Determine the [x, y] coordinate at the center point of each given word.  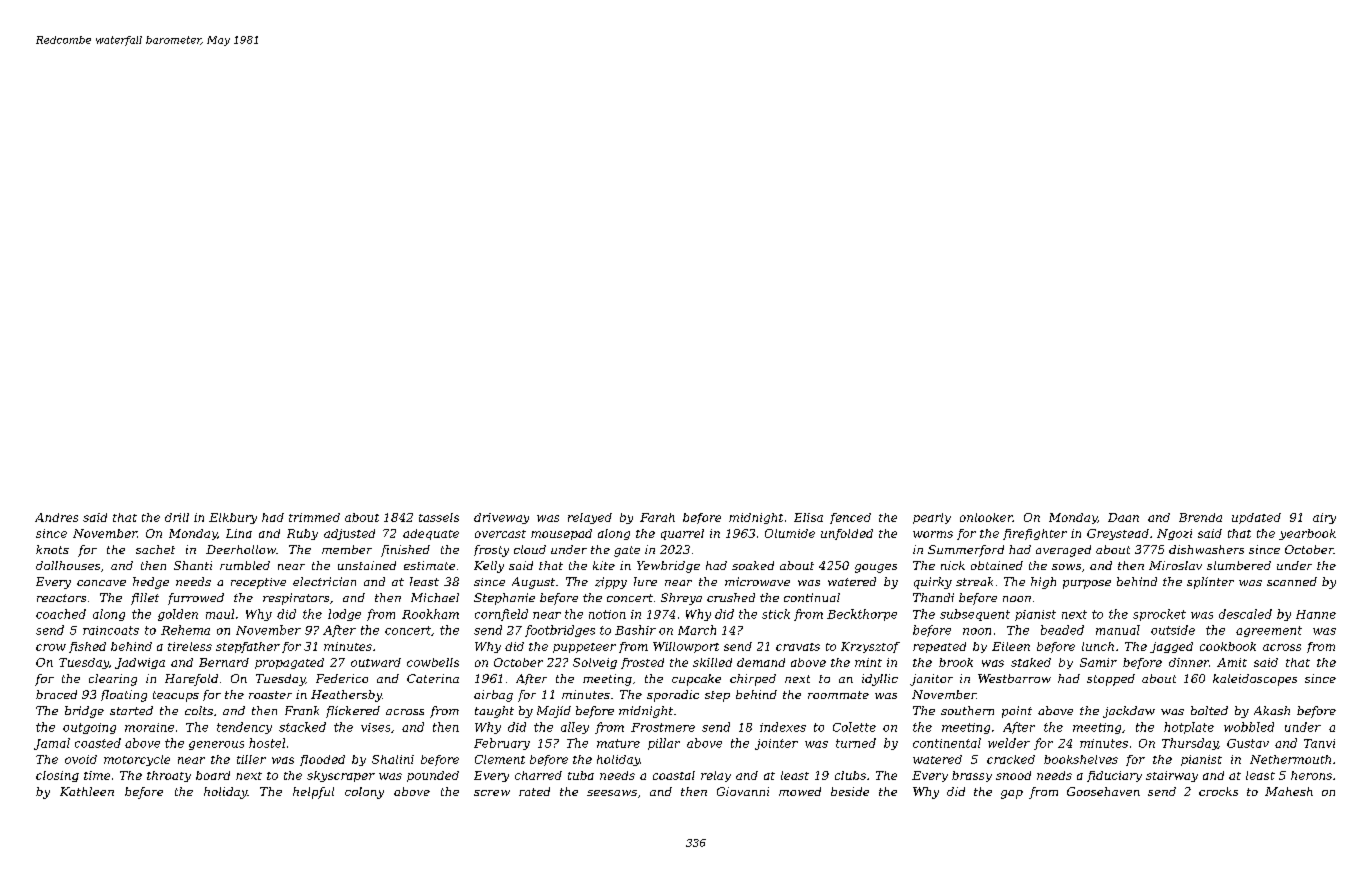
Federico [342, 678]
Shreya [681, 599]
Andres [56, 517]
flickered [353, 712]
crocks [1218, 791]
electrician [324, 581]
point [1017, 712]
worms [933, 534]
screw [492, 793]
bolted [1209, 710]
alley [575, 728]
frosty [491, 551]
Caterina [433, 678]
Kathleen [87, 791]
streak [974, 581]
